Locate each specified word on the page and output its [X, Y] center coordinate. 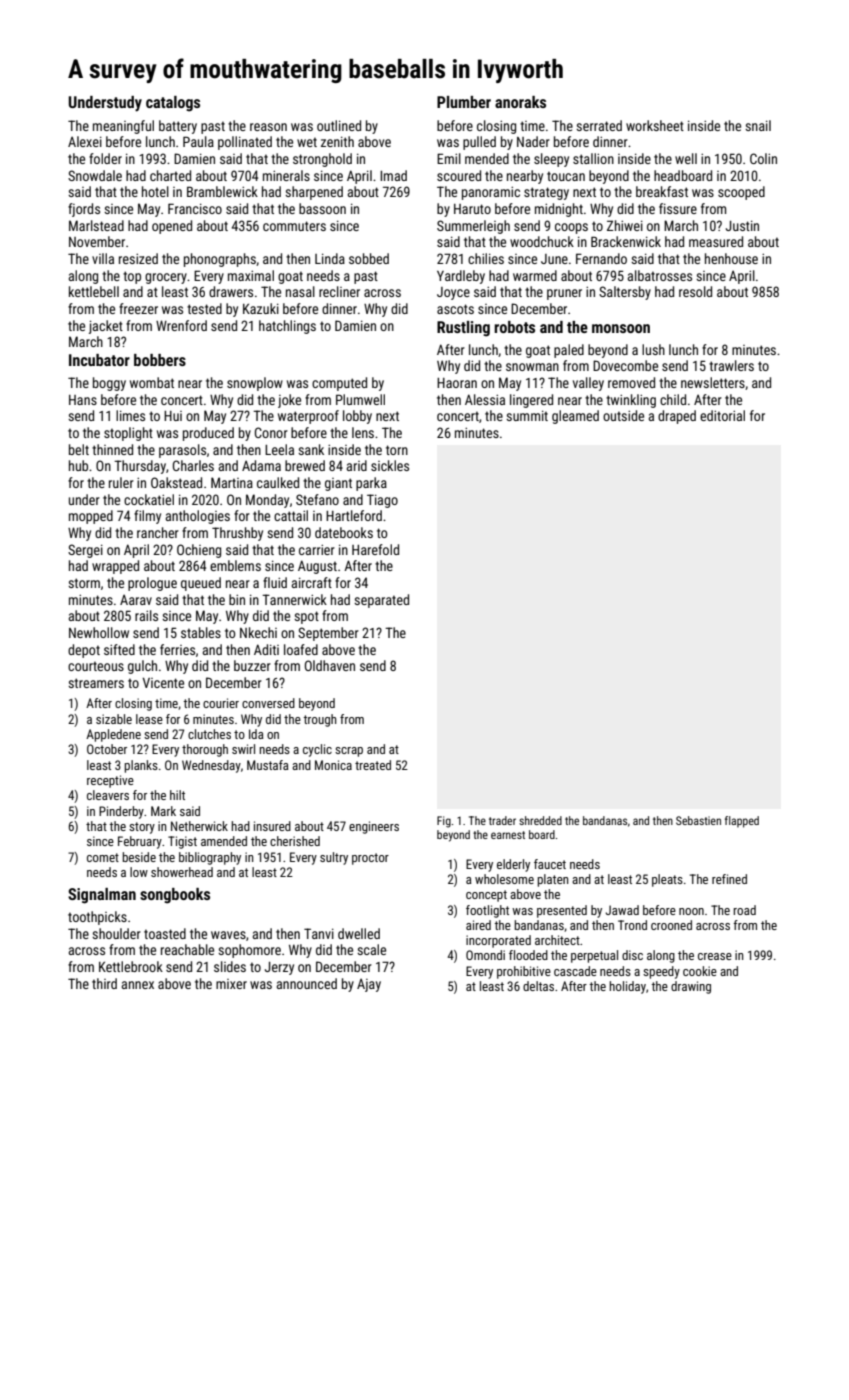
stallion [593, 158]
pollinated [245, 143]
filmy [147, 517]
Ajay [369, 985]
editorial [722, 415]
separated [381, 601]
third [104, 983]
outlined [339, 125]
